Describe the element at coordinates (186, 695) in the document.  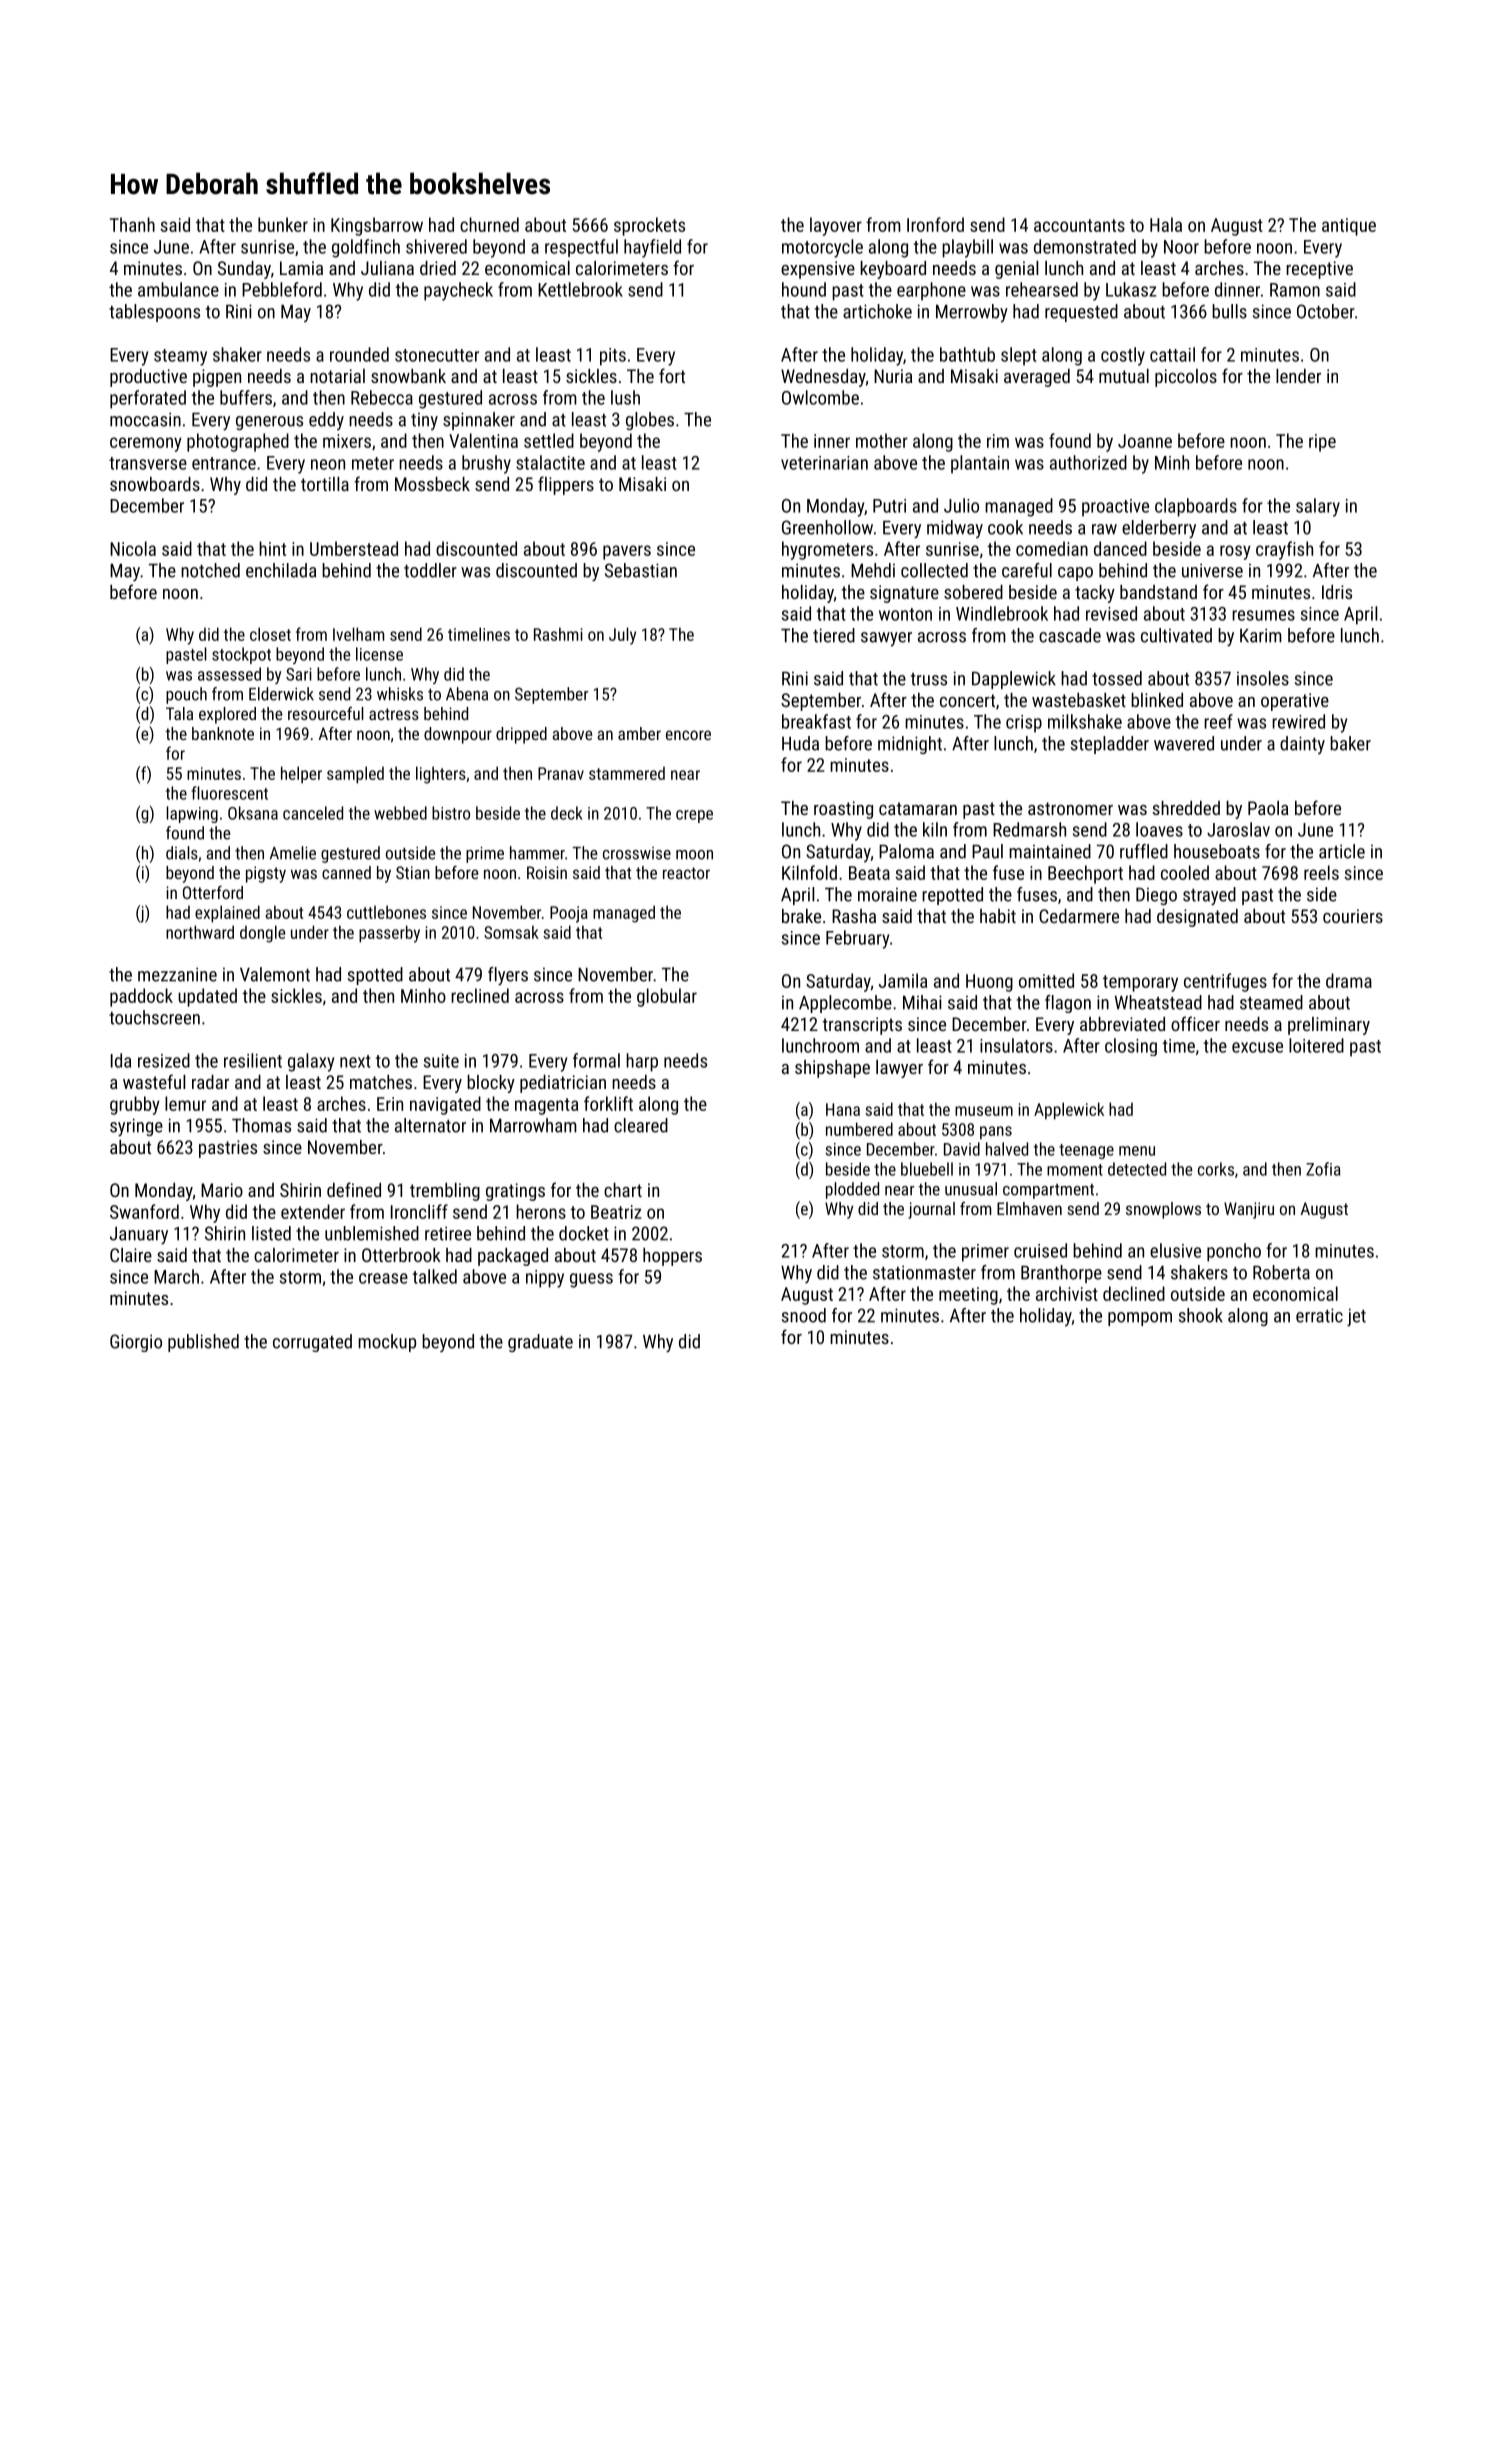
I see `pouch` at that location.
